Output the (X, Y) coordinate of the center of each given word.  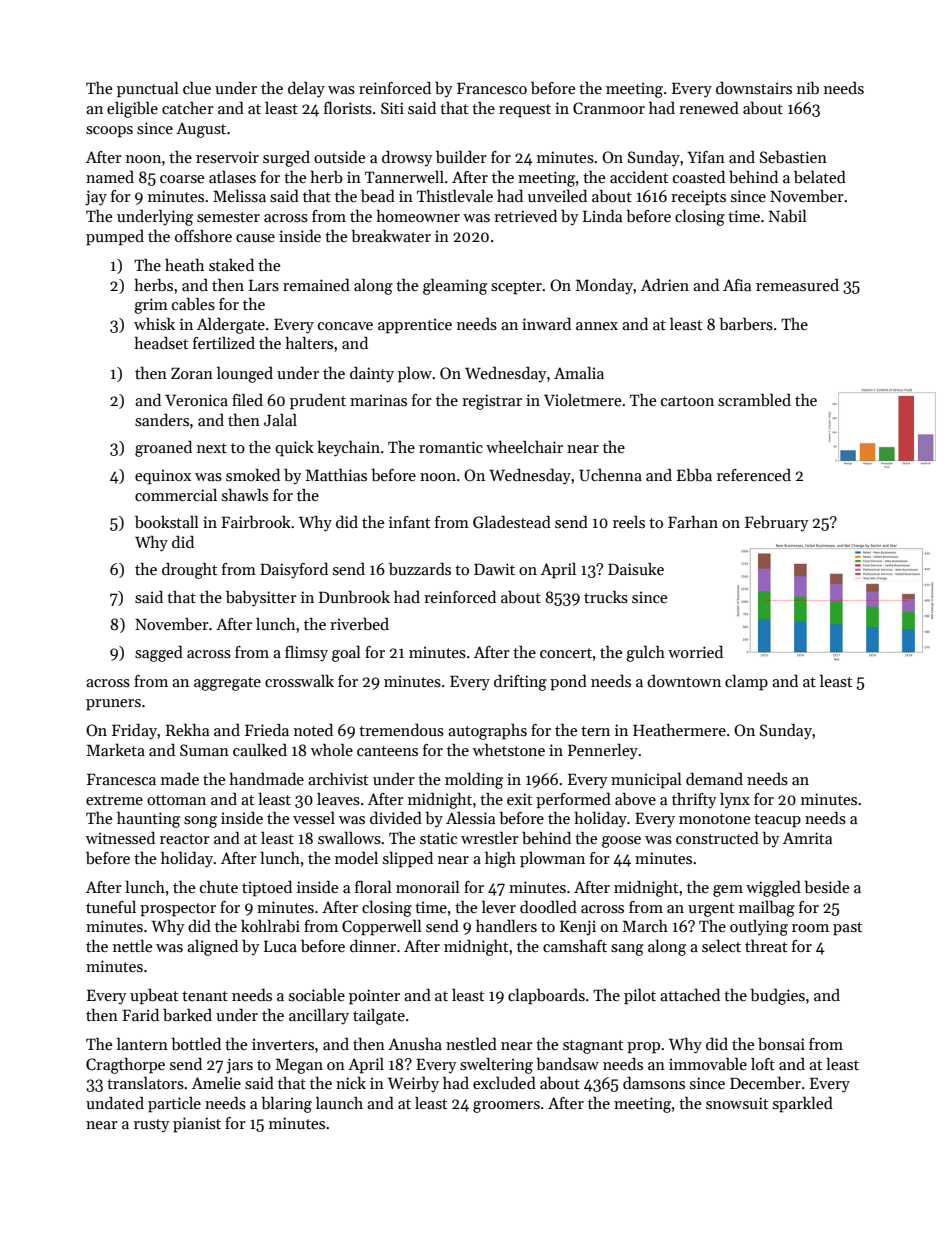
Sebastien (793, 157)
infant (409, 522)
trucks (606, 597)
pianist (197, 1125)
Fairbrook (256, 522)
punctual (148, 90)
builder (461, 157)
